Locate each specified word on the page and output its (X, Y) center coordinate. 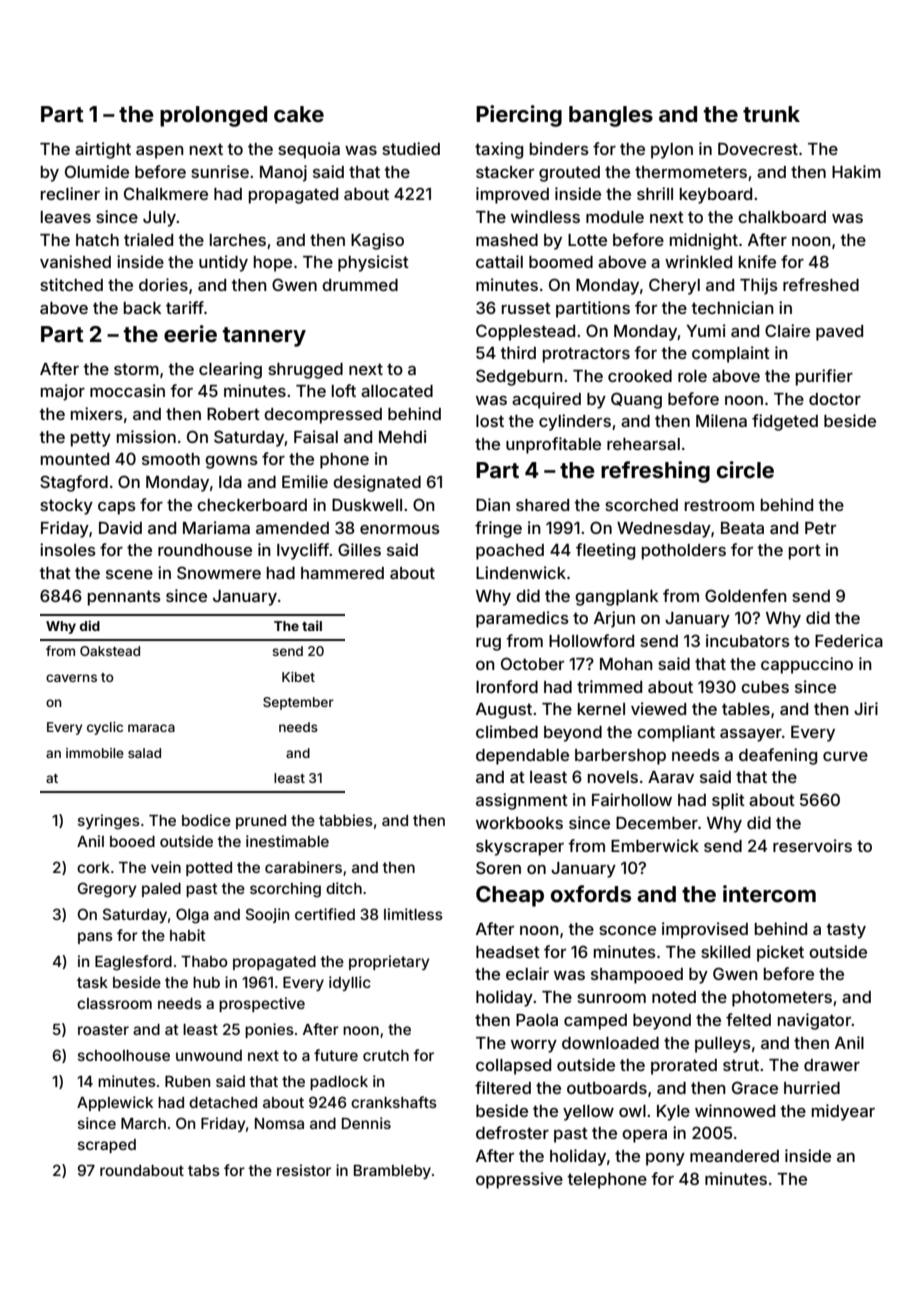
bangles (611, 116)
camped (595, 1022)
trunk (771, 114)
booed (132, 841)
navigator (814, 1021)
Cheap (510, 896)
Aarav (671, 777)
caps (117, 508)
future (336, 1055)
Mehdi (403, 436)
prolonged (213, 116)
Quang (636, 400)
